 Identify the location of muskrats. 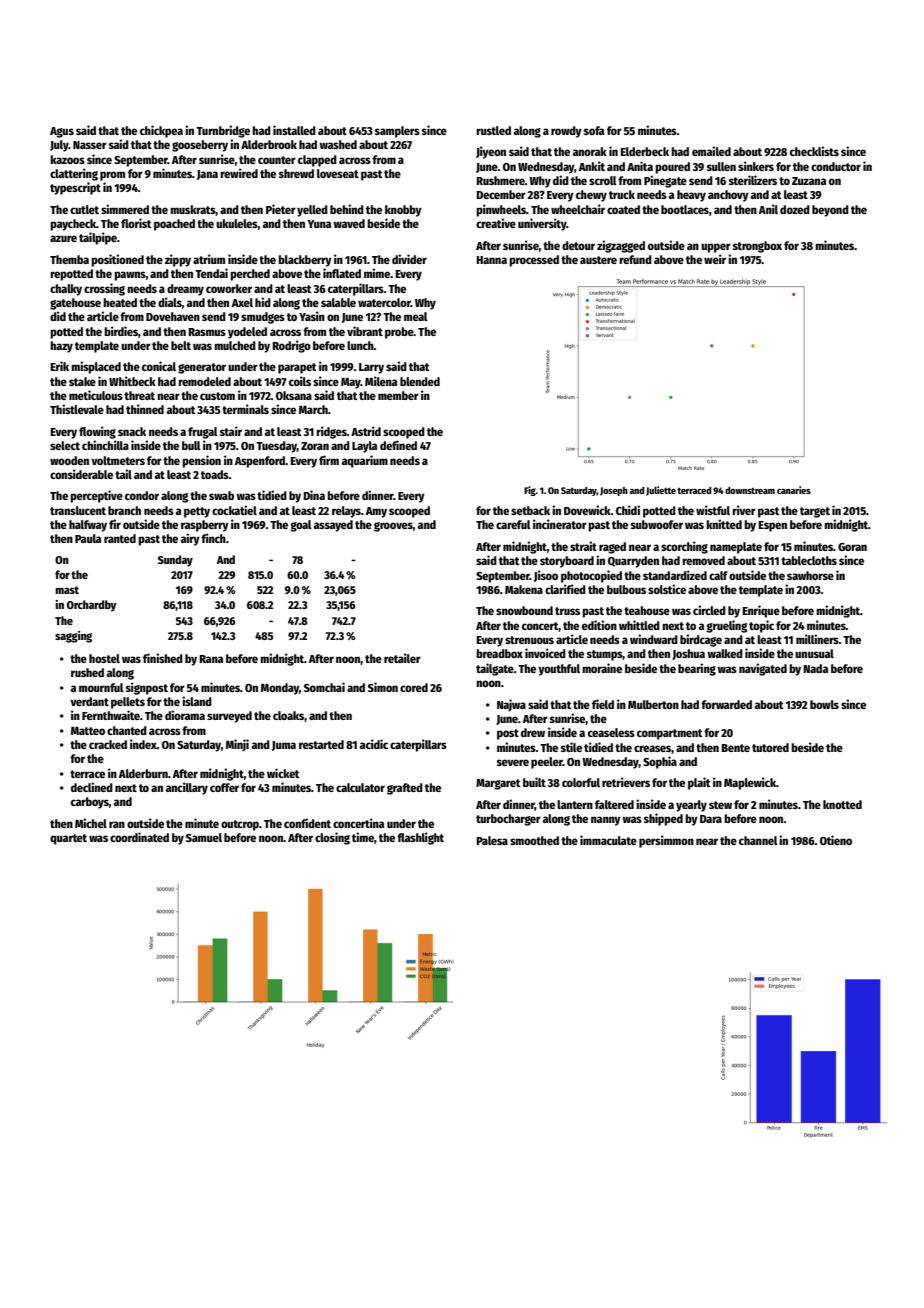
(193, 210).
